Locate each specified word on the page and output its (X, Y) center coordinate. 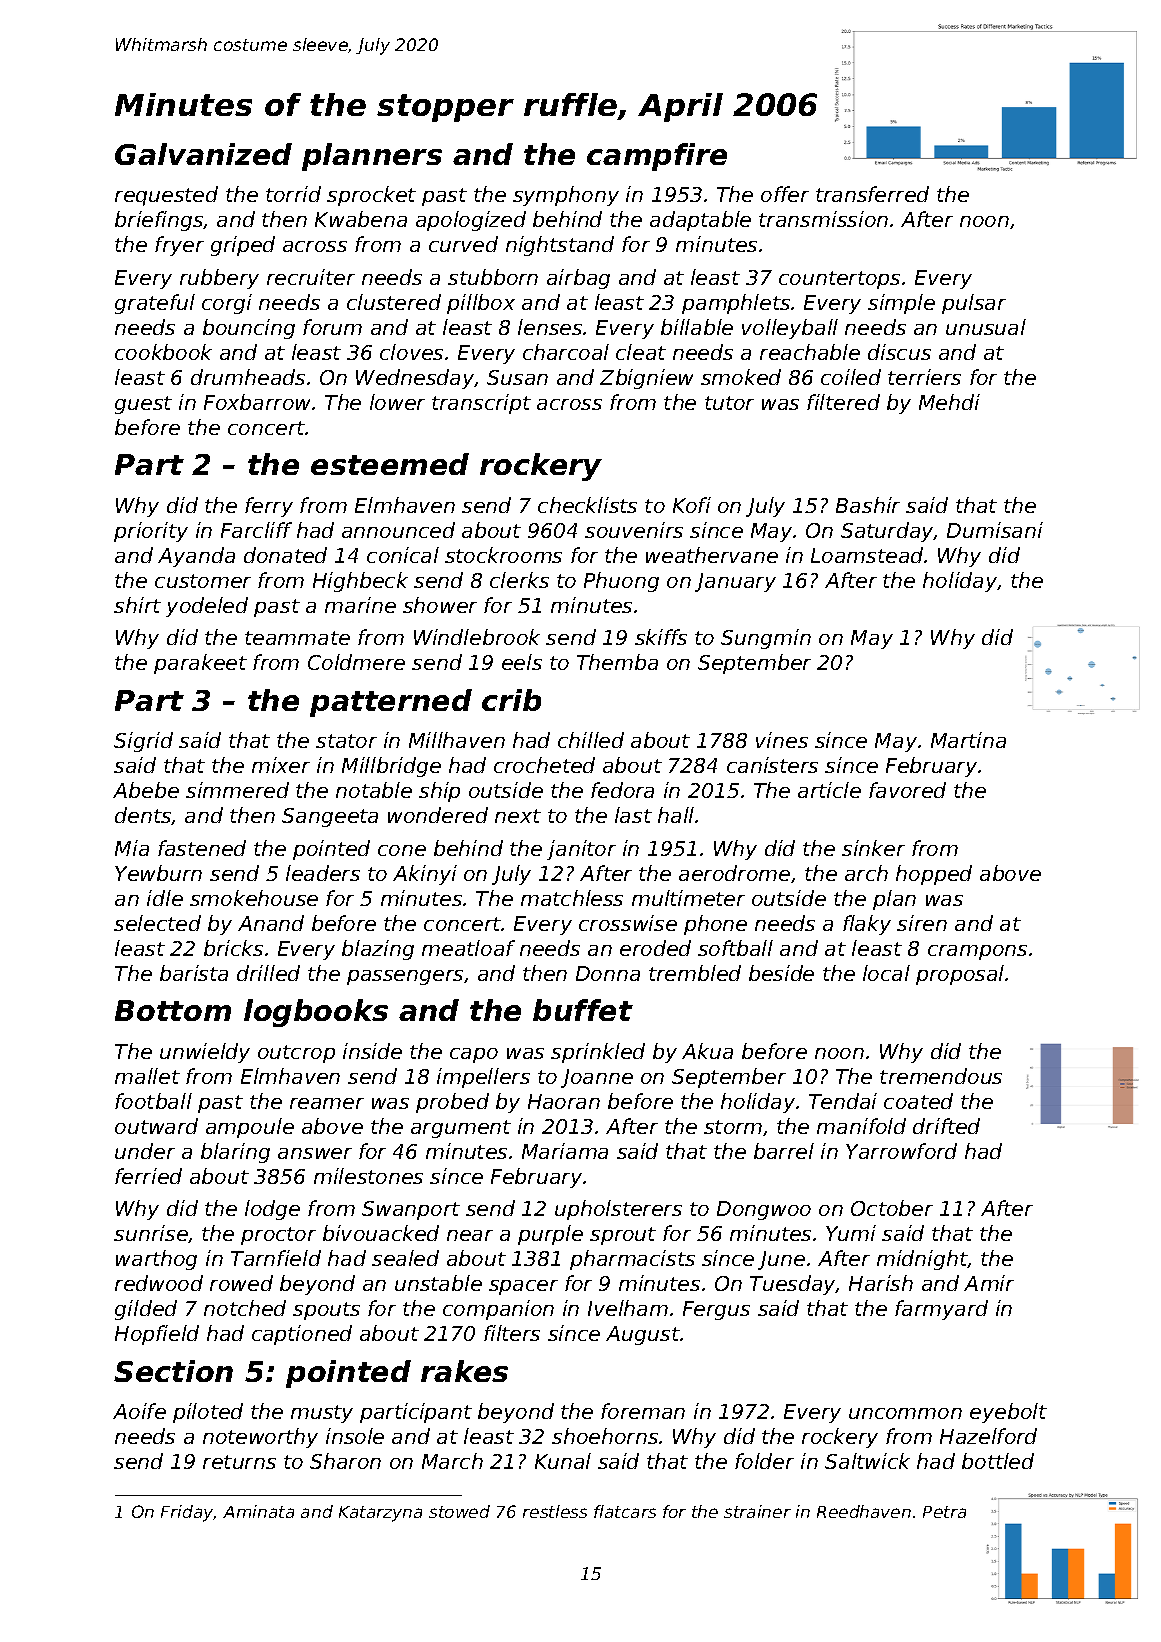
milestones (368, 1176)
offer (785, 194)
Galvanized (203, 154)
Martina (968, 740)
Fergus (716, 1310)
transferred (872, 194)
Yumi (851, 1233)
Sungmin (766, 639)
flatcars (625, 1511)
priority (151, 532)
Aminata (258, 1511)
